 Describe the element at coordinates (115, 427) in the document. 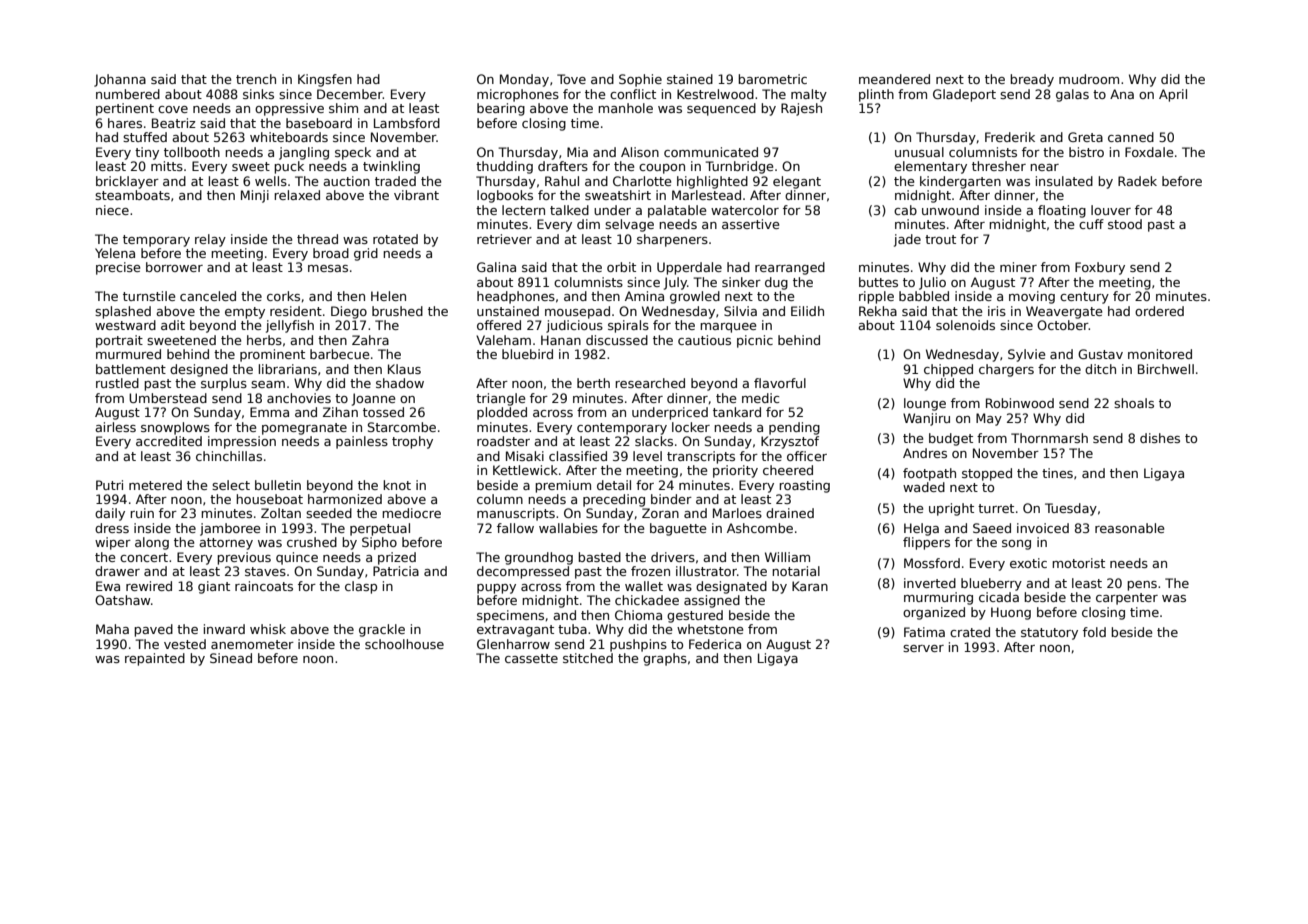

I see `airless` at that location.
